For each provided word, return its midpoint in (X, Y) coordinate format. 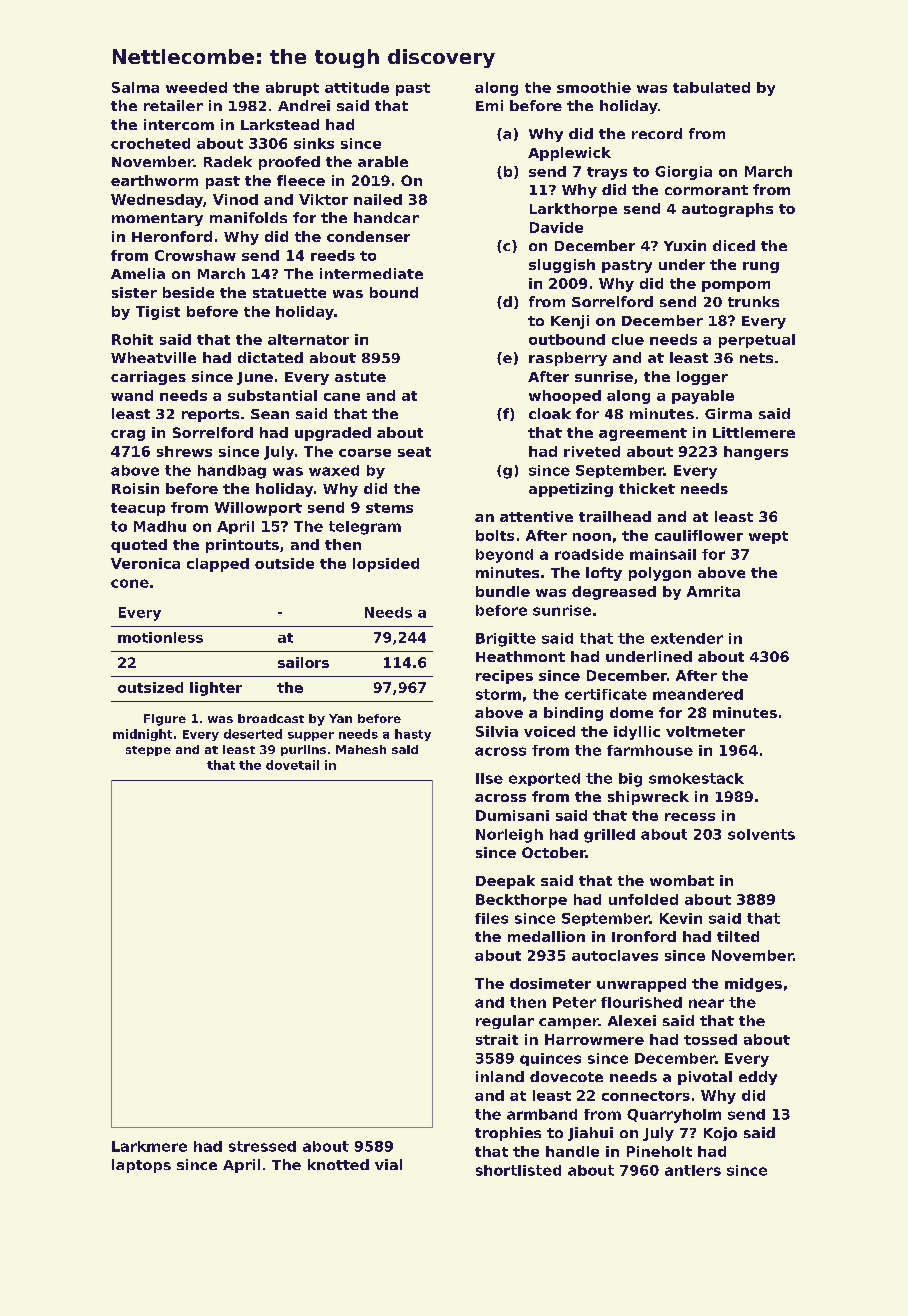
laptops (141, 1166)
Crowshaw (195, 255)
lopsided (386, 565)
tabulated (711, 87)
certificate (606, 694)
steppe (148, 751)
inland (500, 1076)
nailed (378, 199)
